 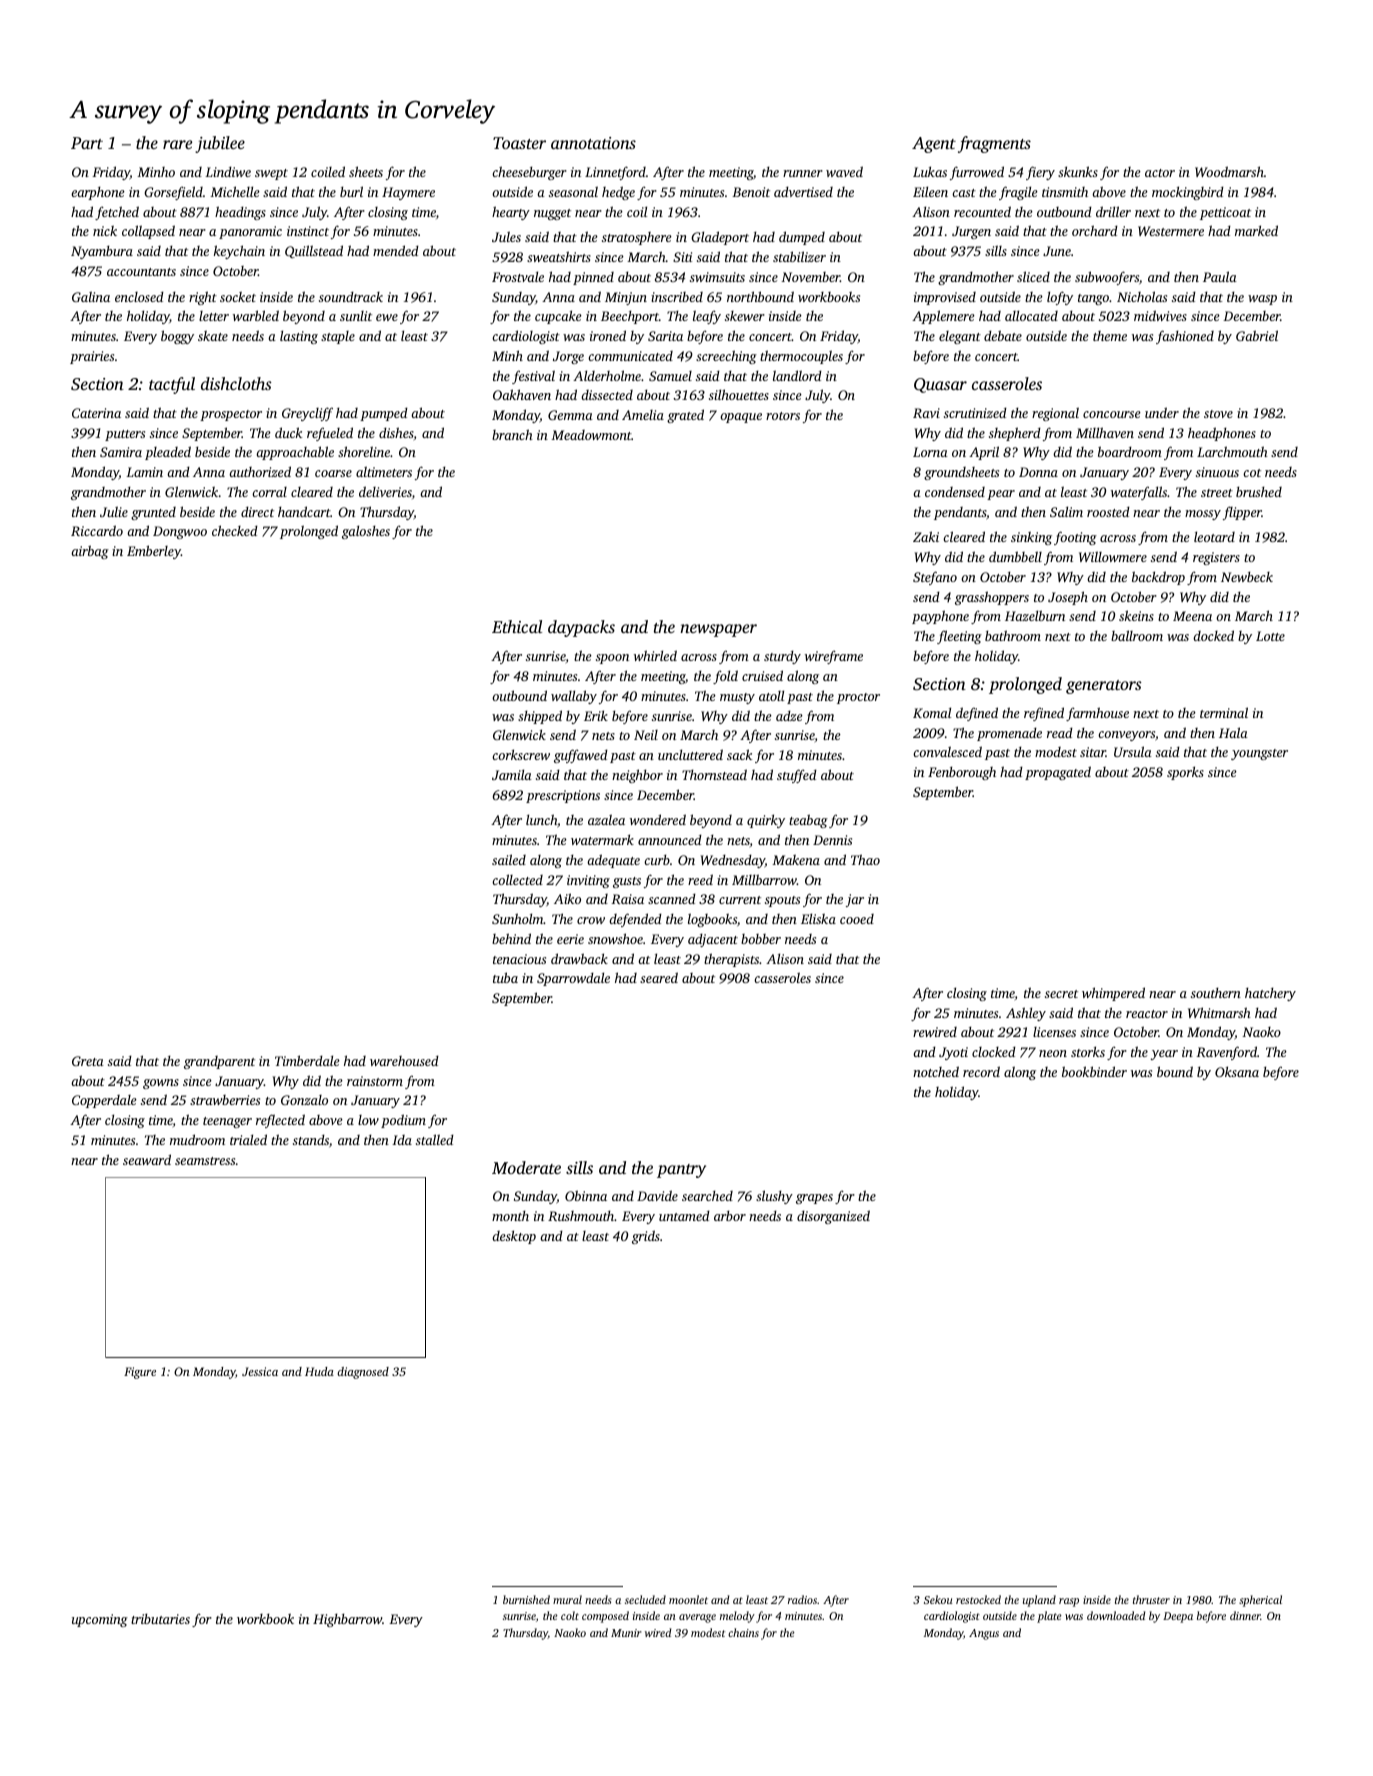 I want to click on Figure, so click(x=140, y=1373).
